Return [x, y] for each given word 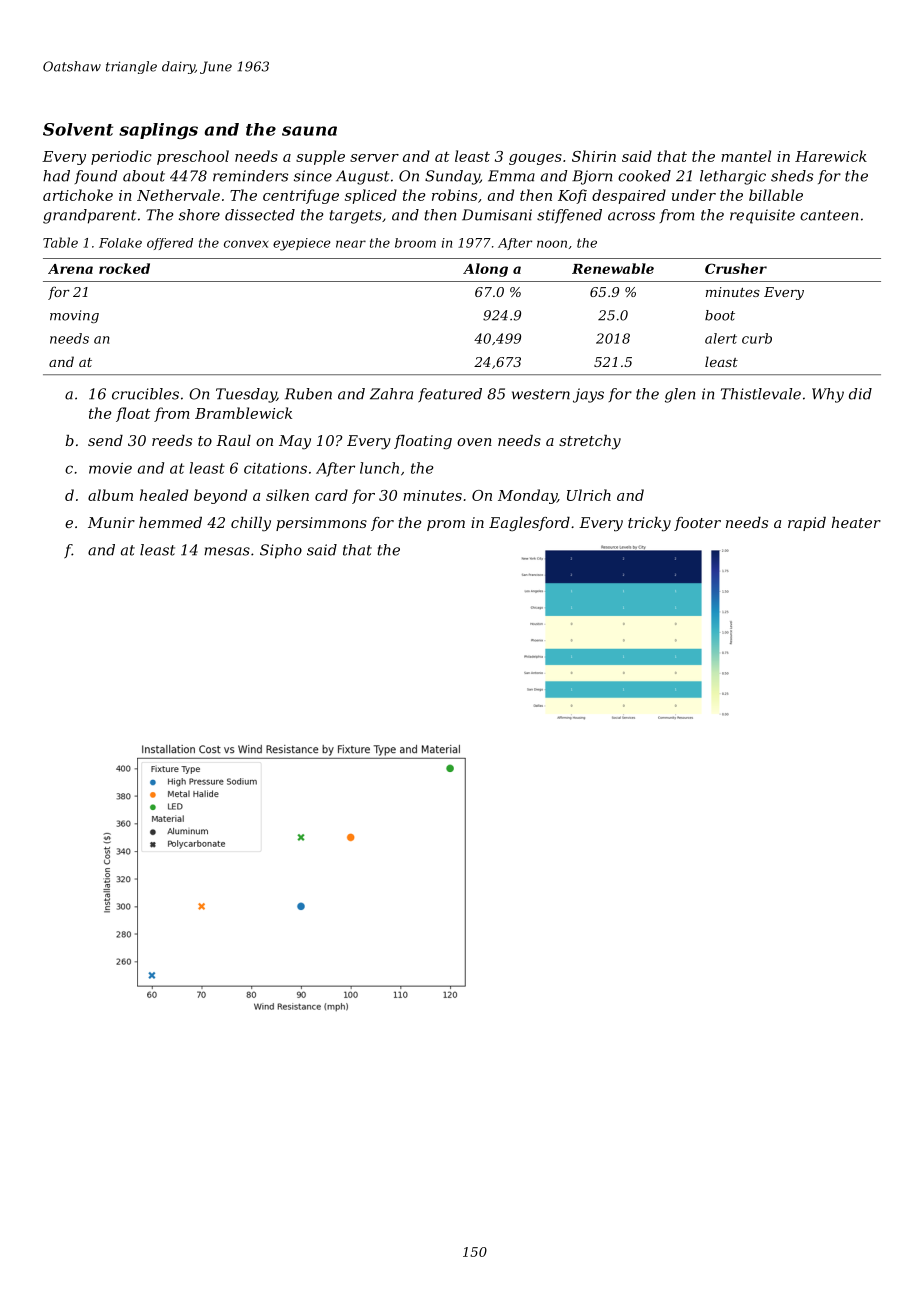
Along [485, 270]
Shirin [594, 156]
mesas [227, 551]
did [860, 394]
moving [74, 316]
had [56, 176]
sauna [309, 131]
